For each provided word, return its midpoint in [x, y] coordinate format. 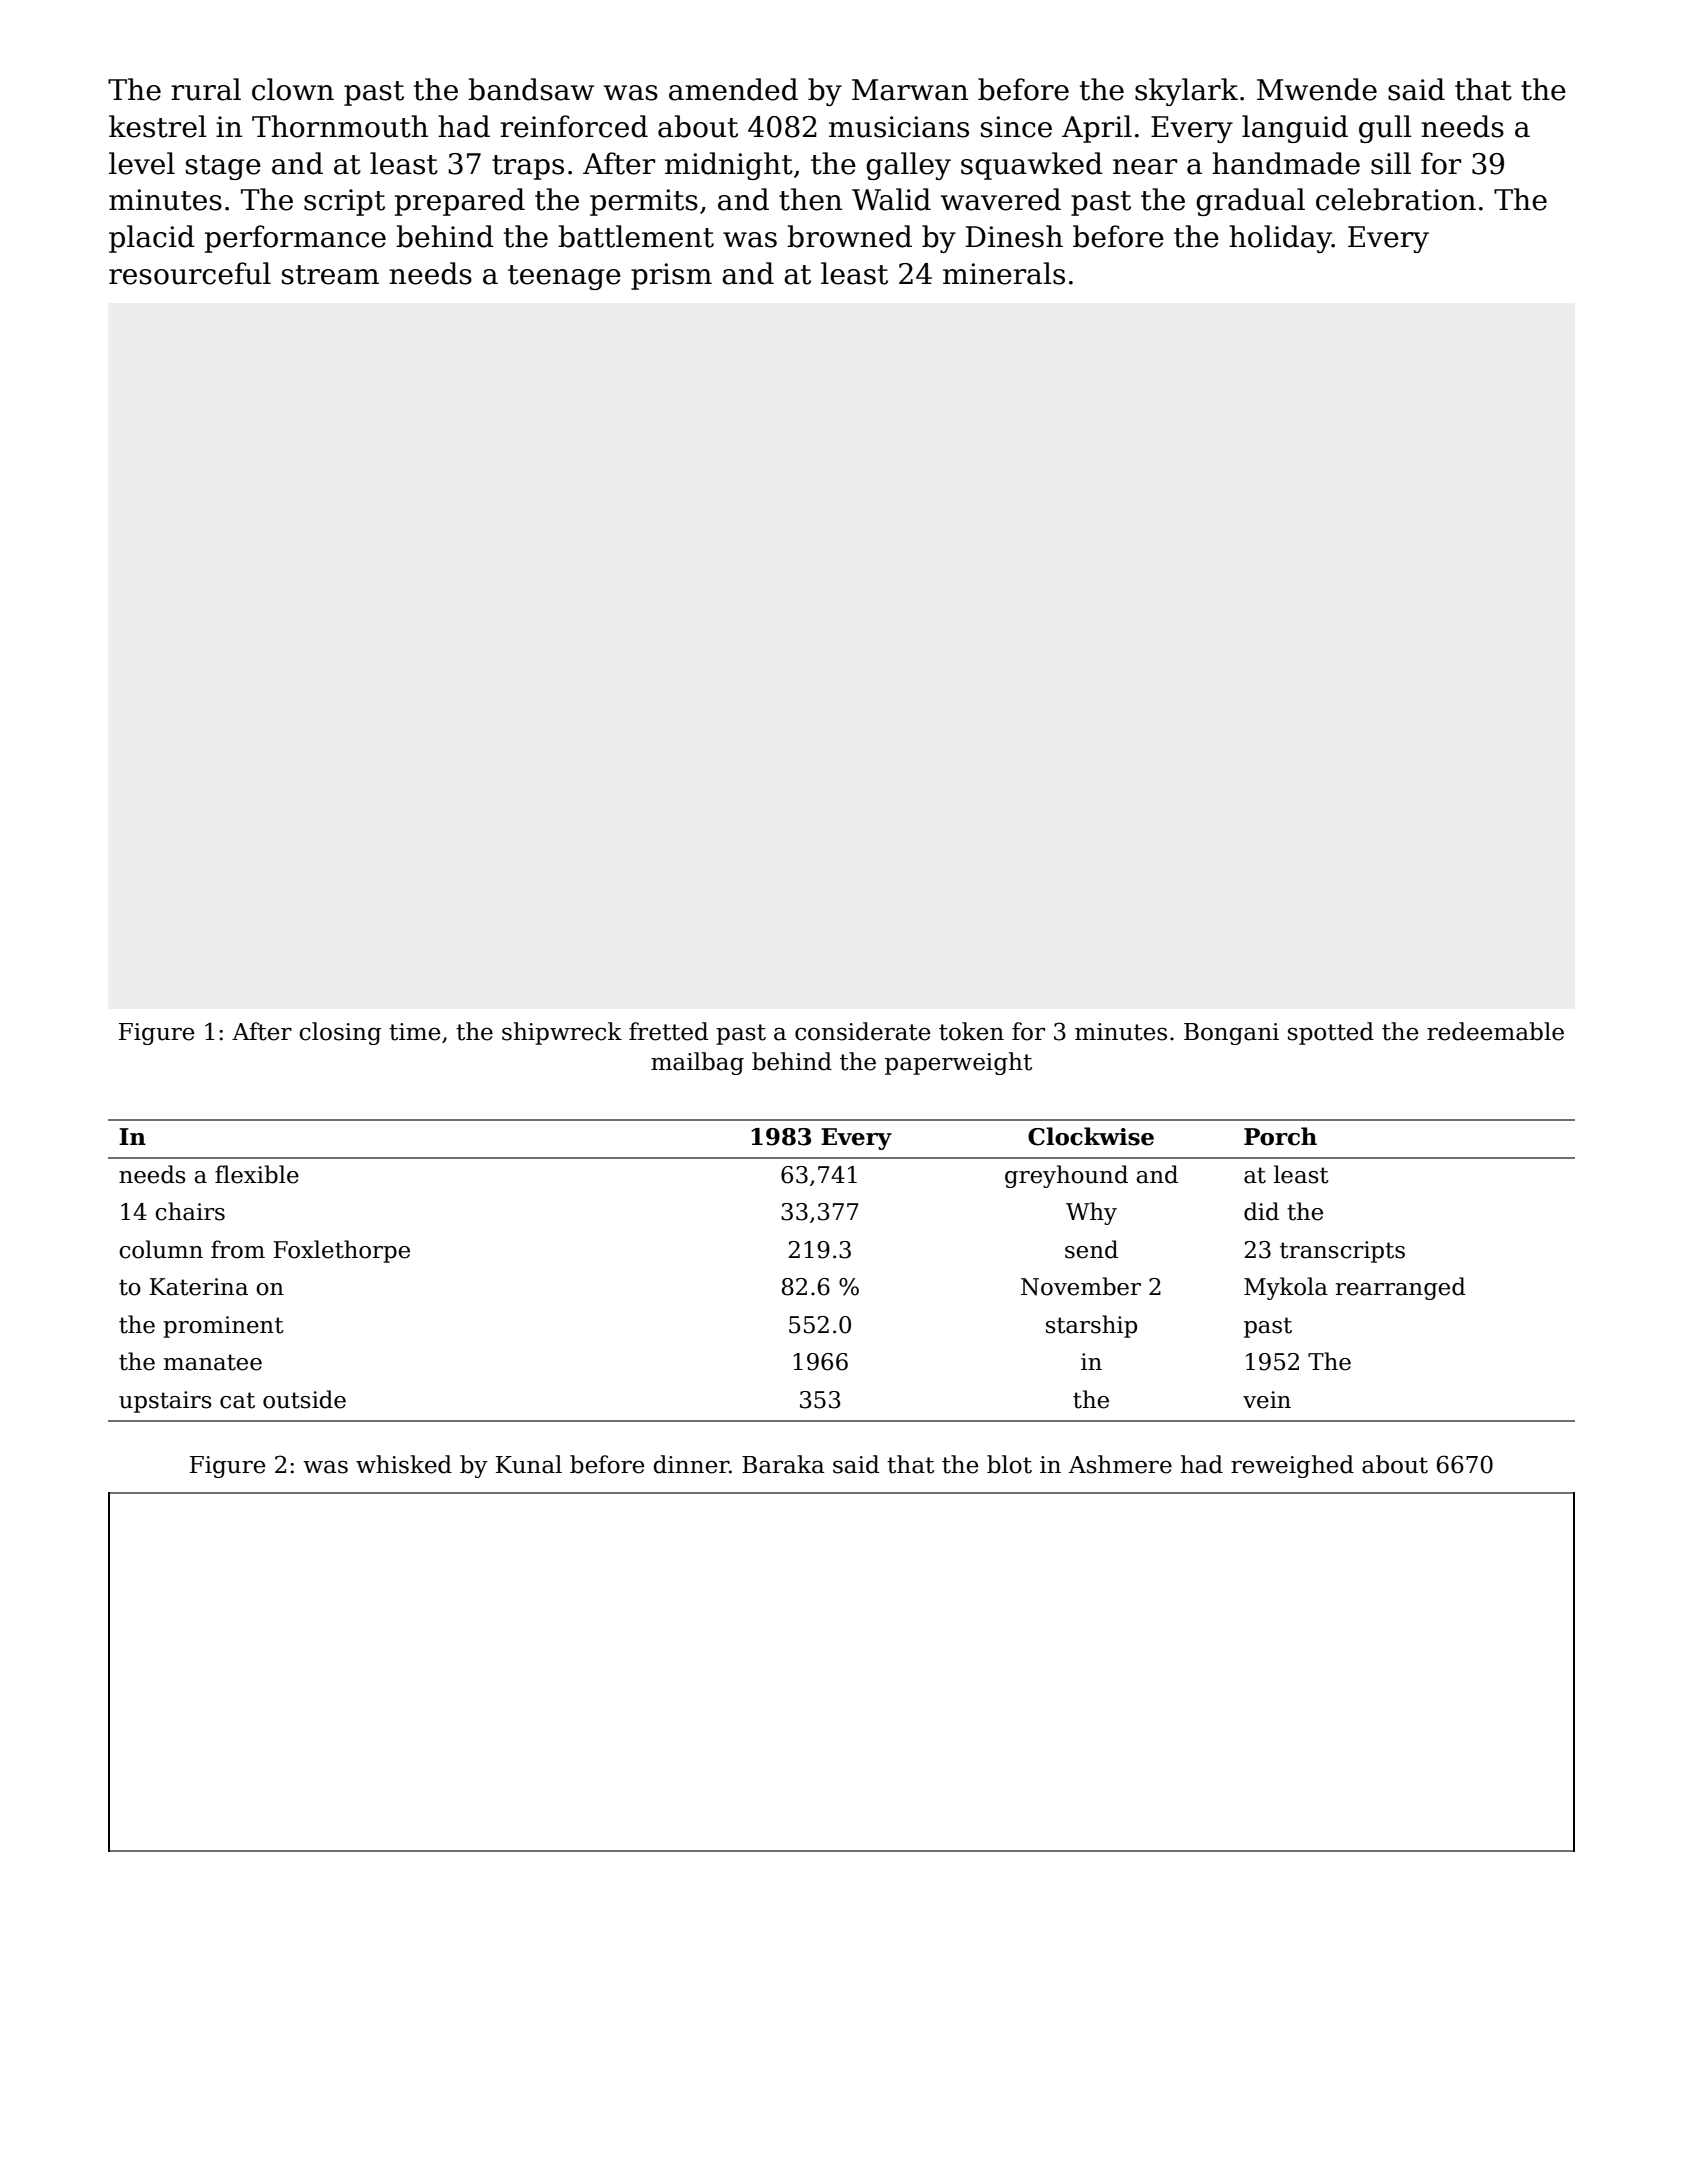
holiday [1280, 239]
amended [733, 89]
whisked [404, 1464]
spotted [1331, 1033]
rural [206, 89]
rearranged [1401, 1288]
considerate [862, 1031]
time [414, 1032]
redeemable [1495, 1031]
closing [340, 1033]
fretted [668, 1031]
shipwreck [562, 1033]
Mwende [1317, 89]
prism [671, 276]
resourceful [190, 273]
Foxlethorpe [342, 1251]
